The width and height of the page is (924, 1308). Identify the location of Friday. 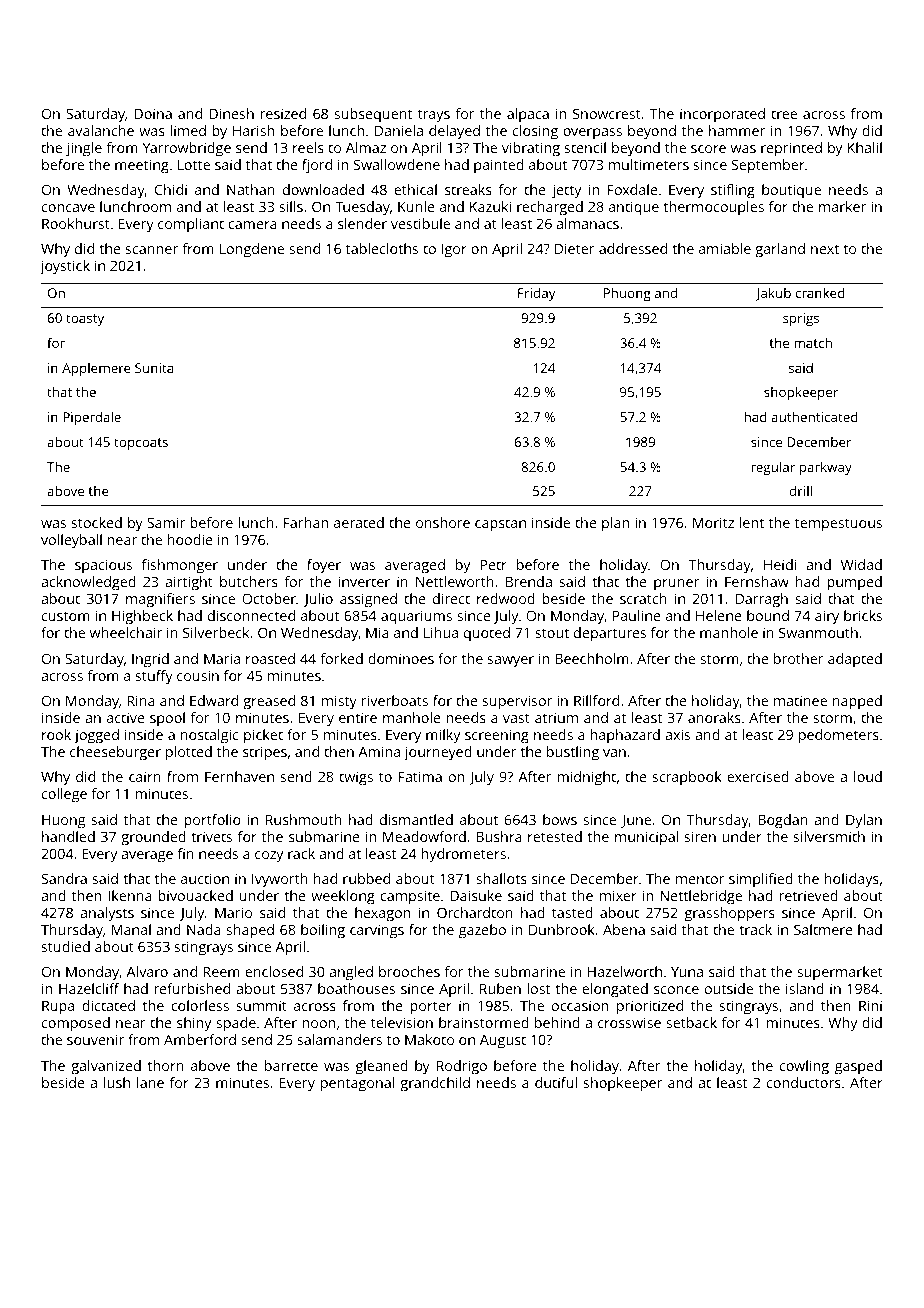
(536, 294).
